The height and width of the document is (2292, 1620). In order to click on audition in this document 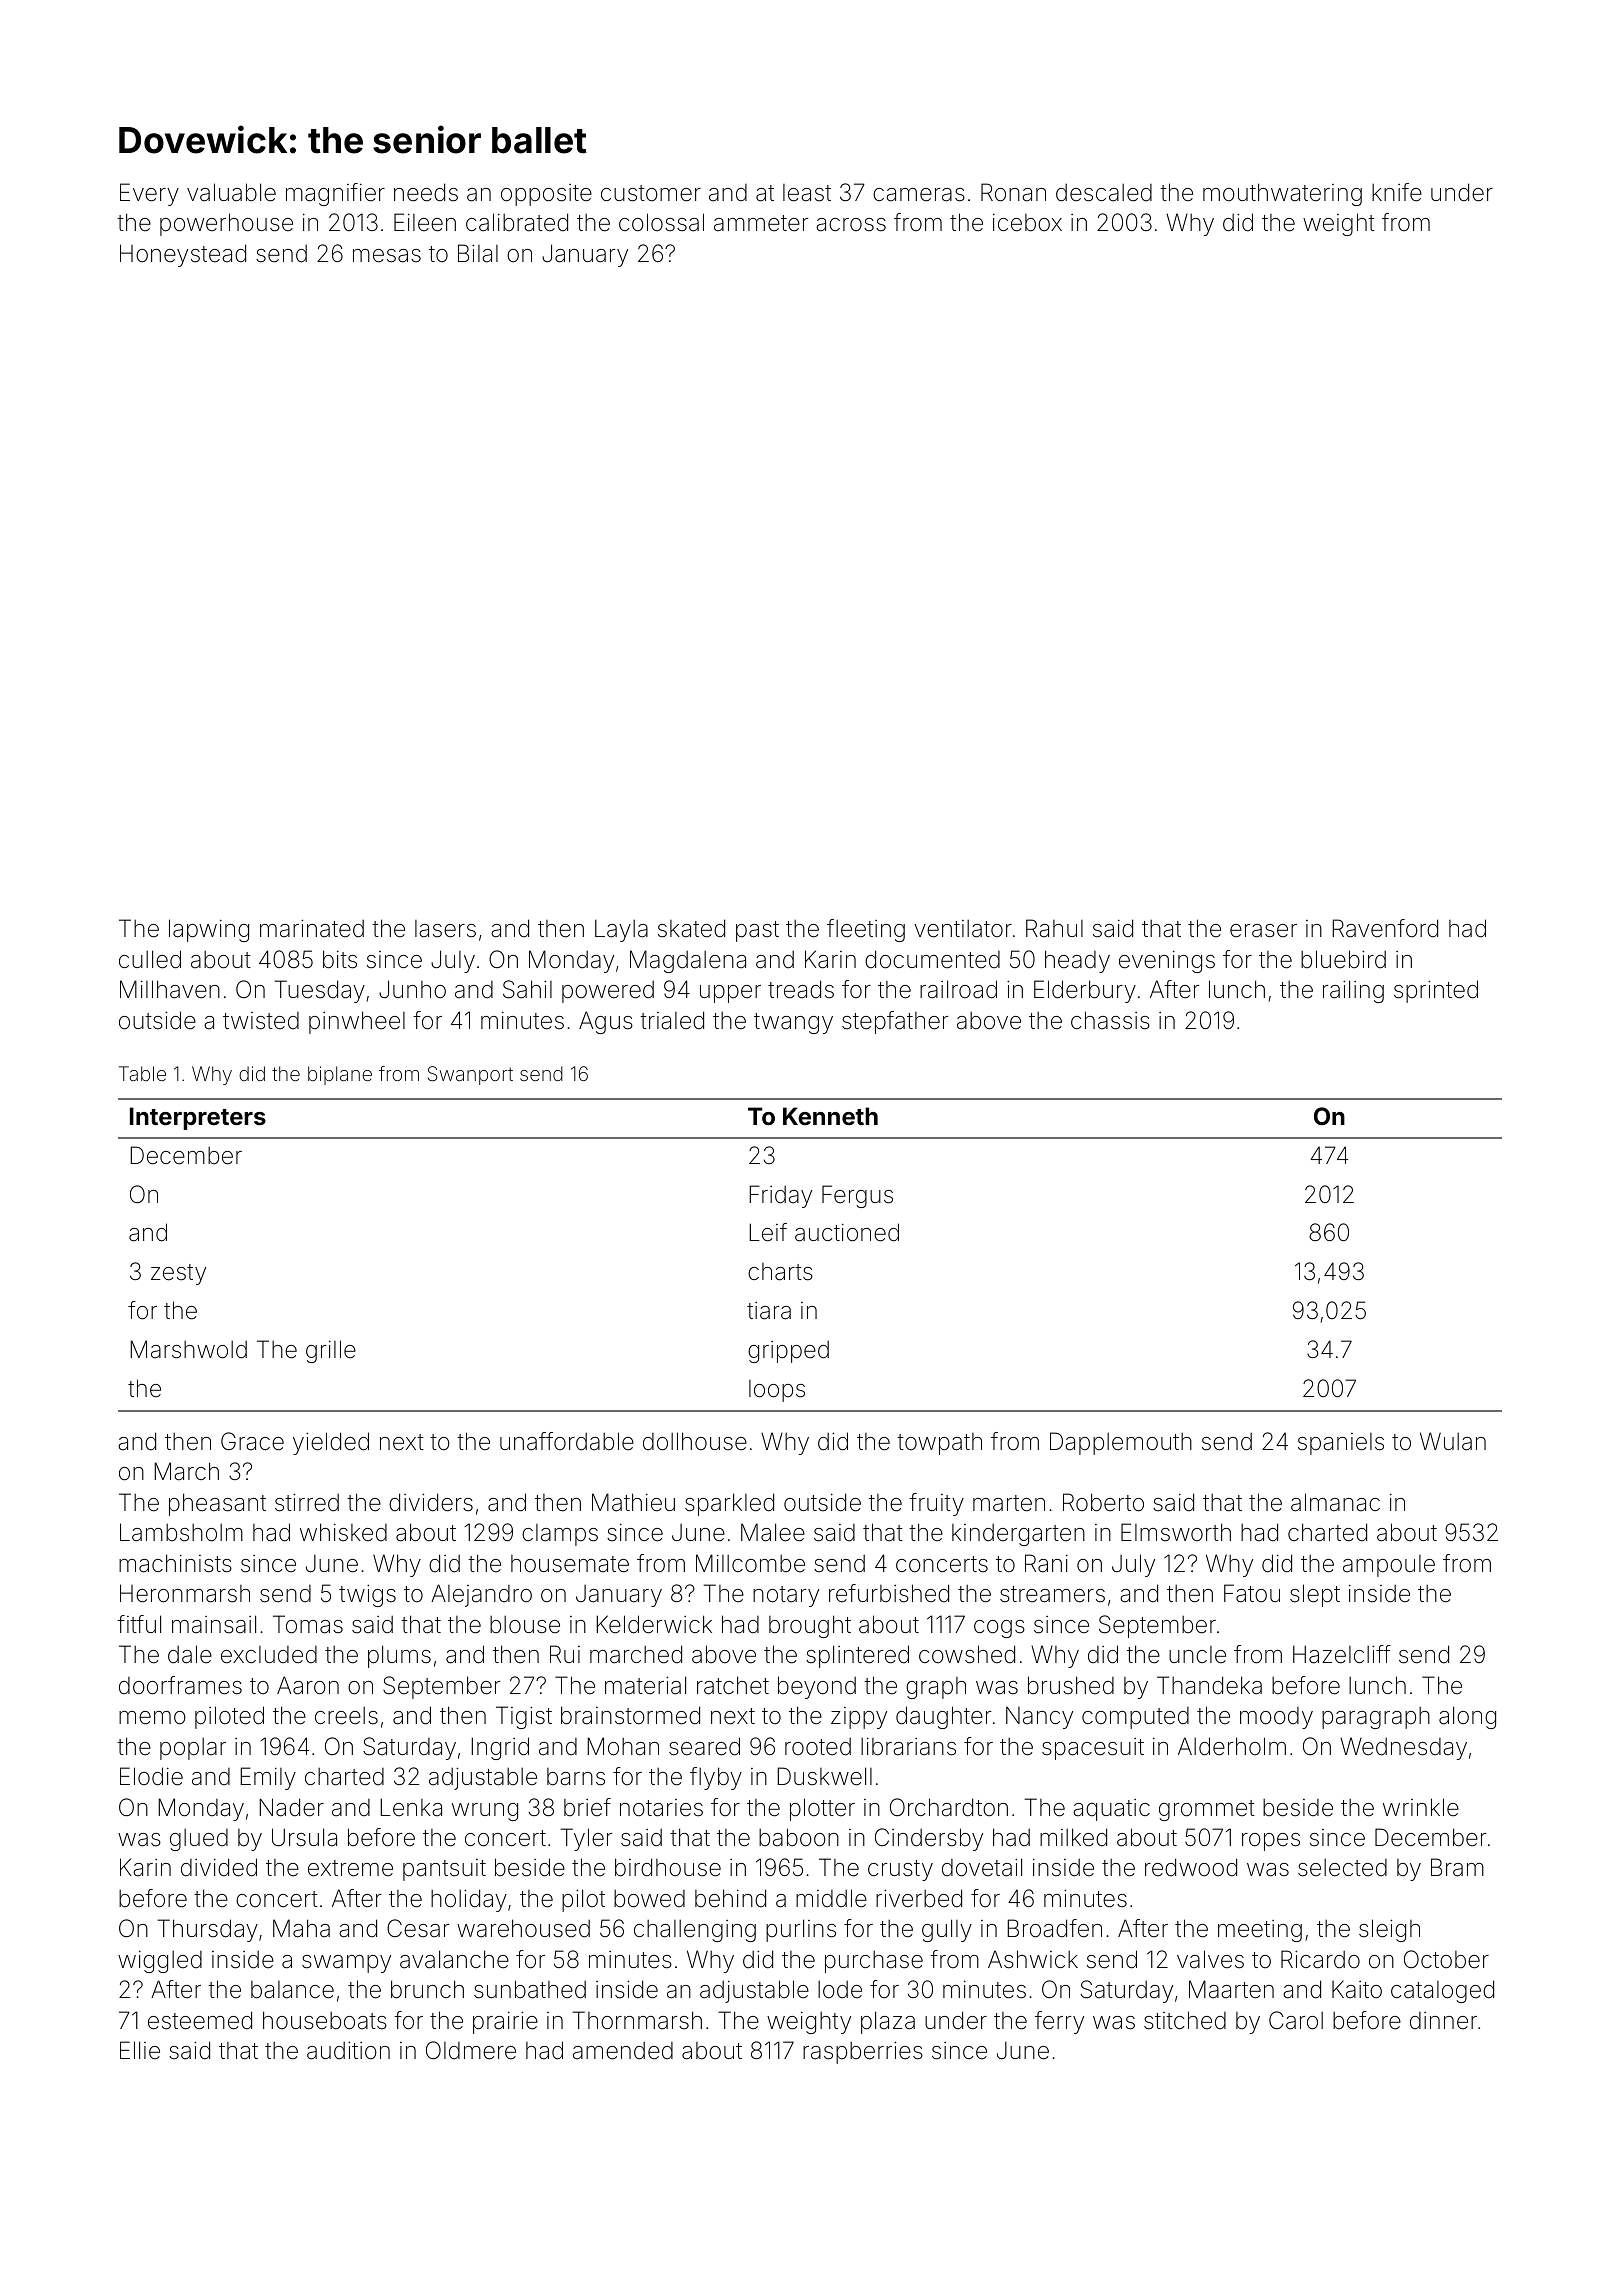, I will do `click(348, 2050)`.
